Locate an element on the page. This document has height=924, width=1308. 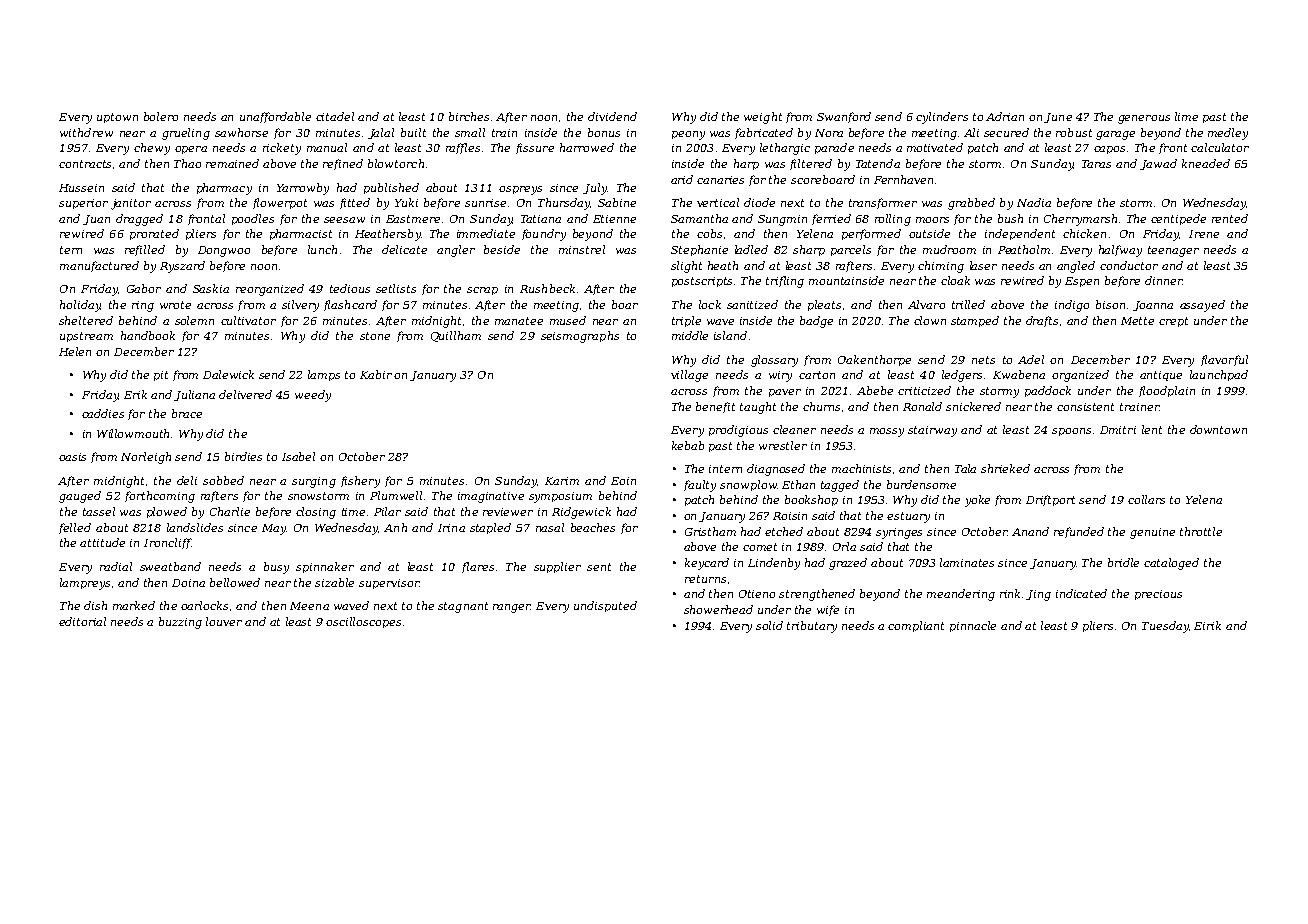
solid is located at coordinates (769, 625).
